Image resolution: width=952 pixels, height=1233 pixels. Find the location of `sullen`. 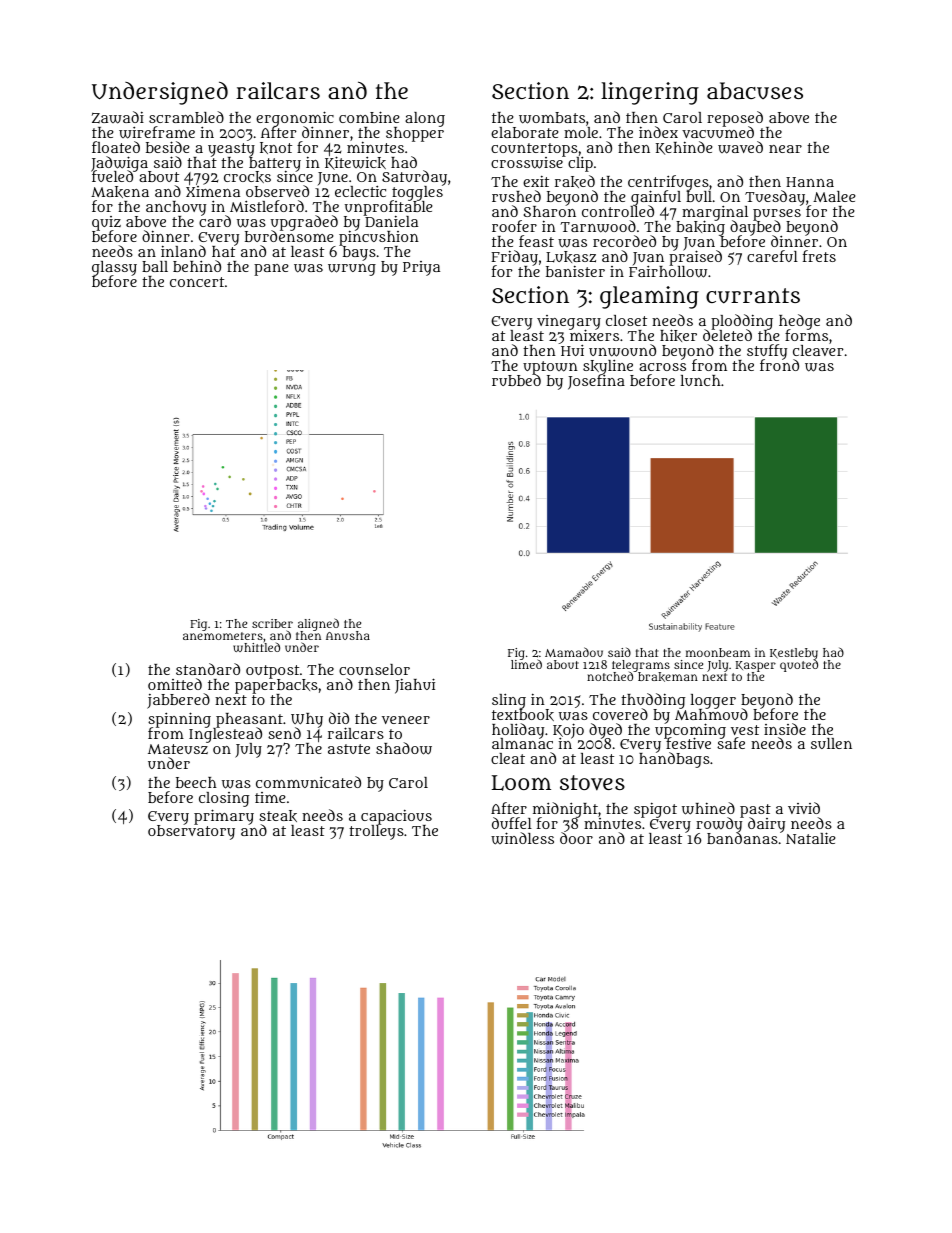

sullen is located at coordinates (831, 743).
